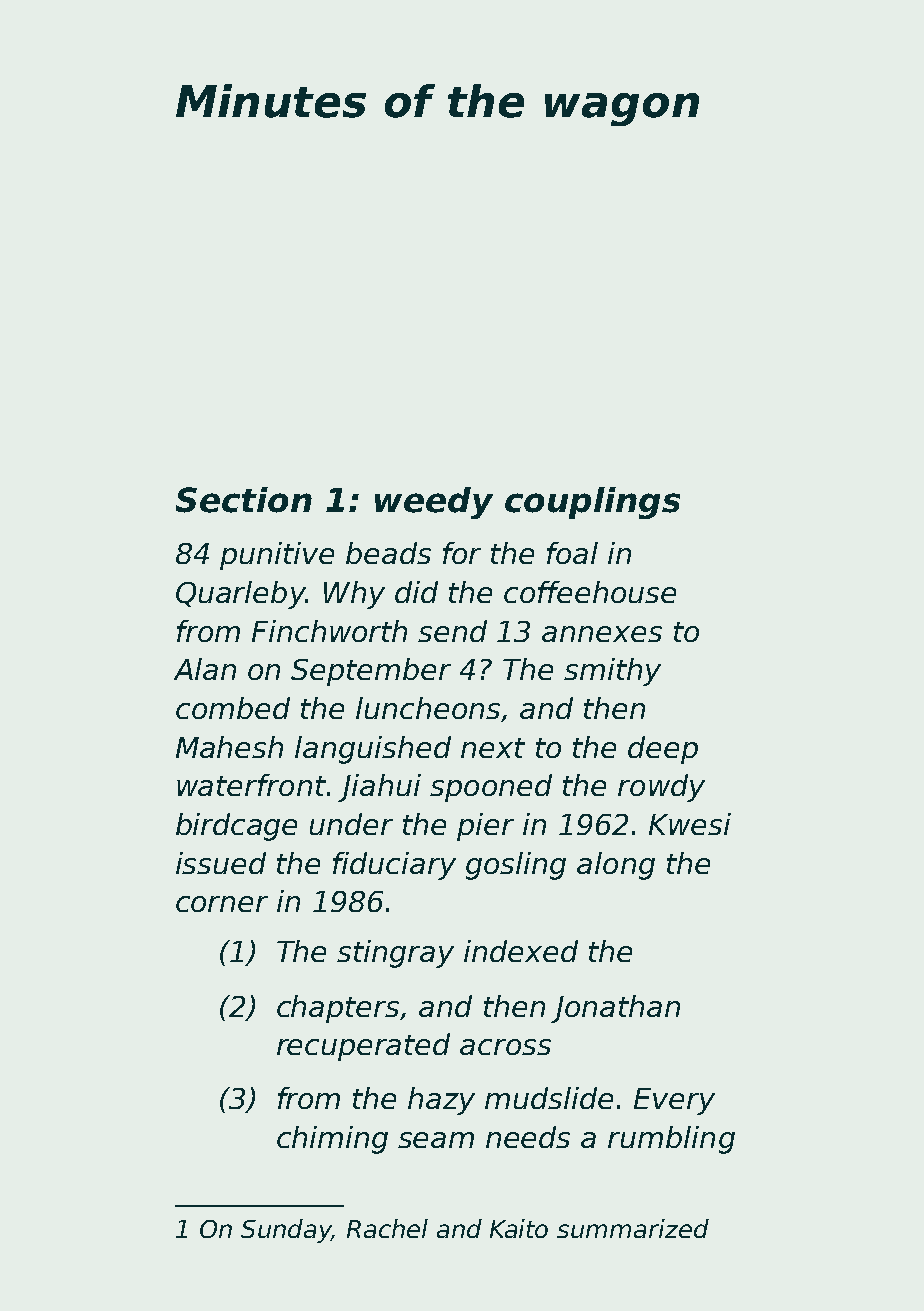 Image resolution: width=924 pixels, height=1311 pixels. What do you see at coordinates (592, 503) in the screenshot?
I see `couplings` at bounding box center [592, 503].
